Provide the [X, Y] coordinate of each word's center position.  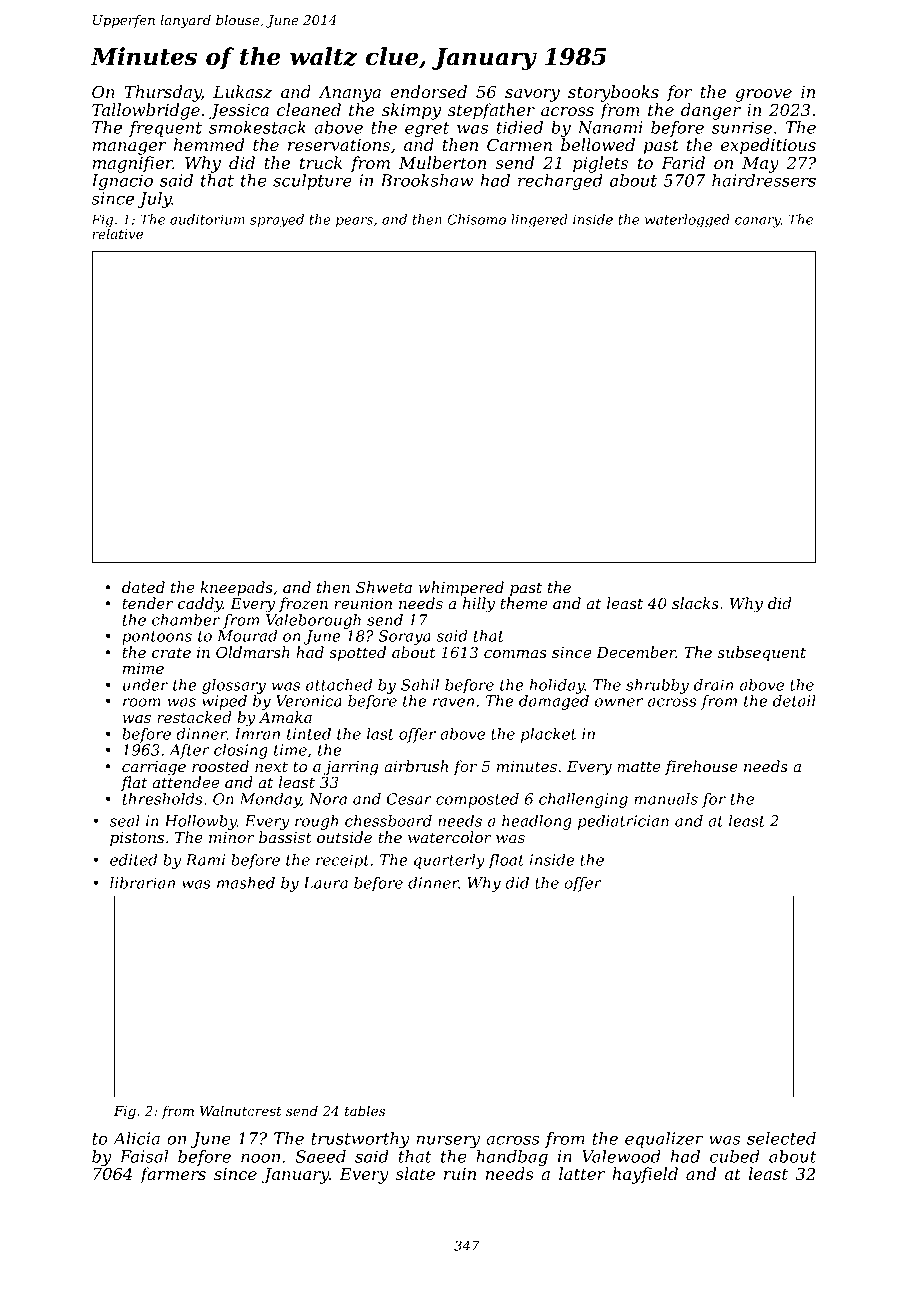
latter [582, 1173]
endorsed [428, 91]
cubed [735, 1156]
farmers [173, 1175]
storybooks [613, 93]
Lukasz [242, 92]
